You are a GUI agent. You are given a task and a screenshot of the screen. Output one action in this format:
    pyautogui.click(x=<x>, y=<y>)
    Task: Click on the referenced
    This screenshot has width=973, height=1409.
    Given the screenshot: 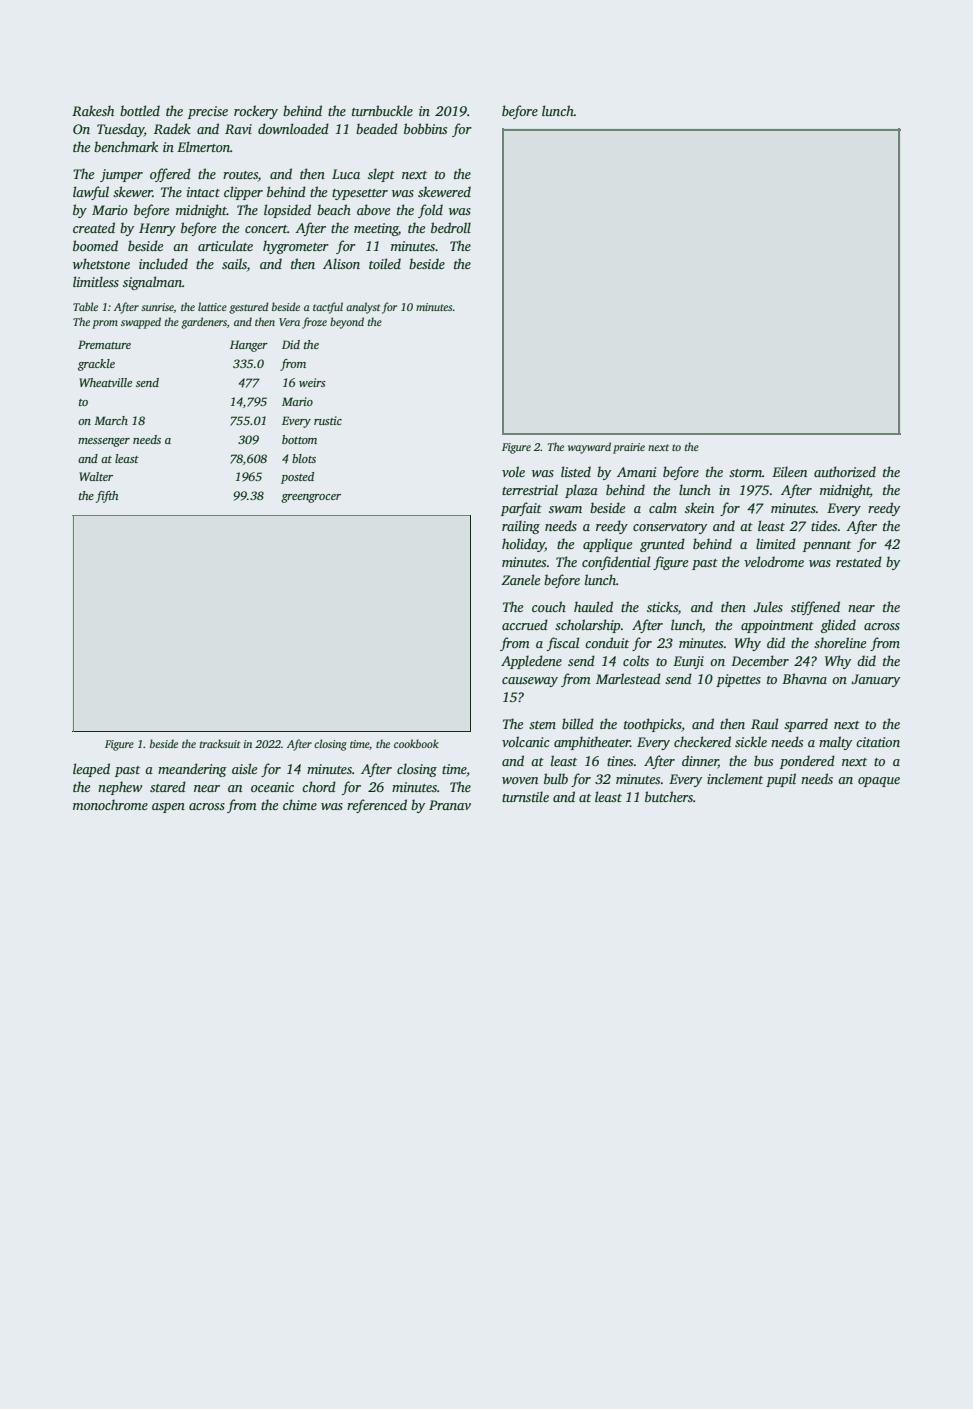 What is the action you would take?
    pyautogui.click(x=377, y=806)
